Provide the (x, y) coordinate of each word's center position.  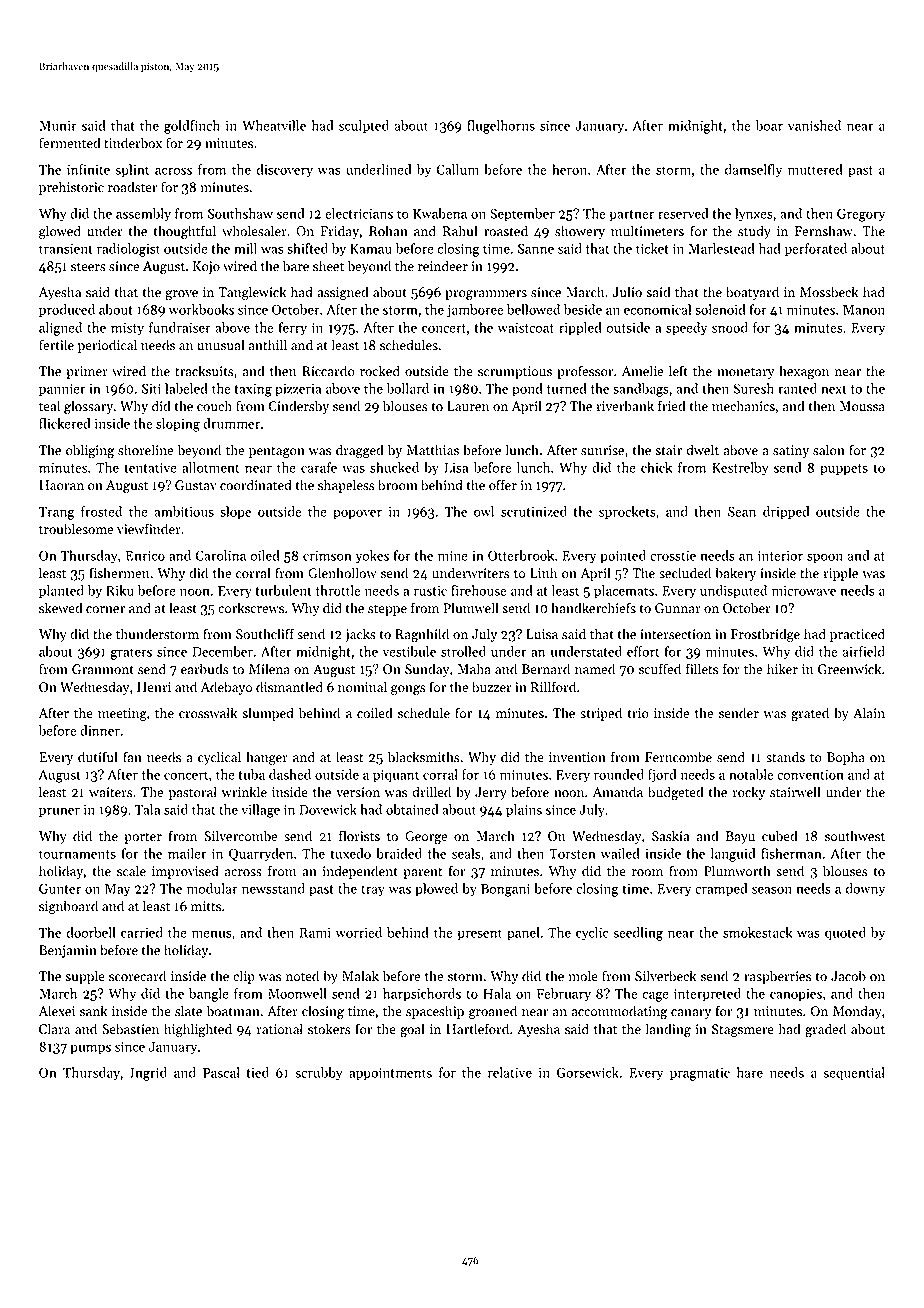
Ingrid (148, 1074)
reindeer (443, 266)
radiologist (128, 250)
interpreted (707, 995)
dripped (786, 513)
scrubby (319, 1074)
